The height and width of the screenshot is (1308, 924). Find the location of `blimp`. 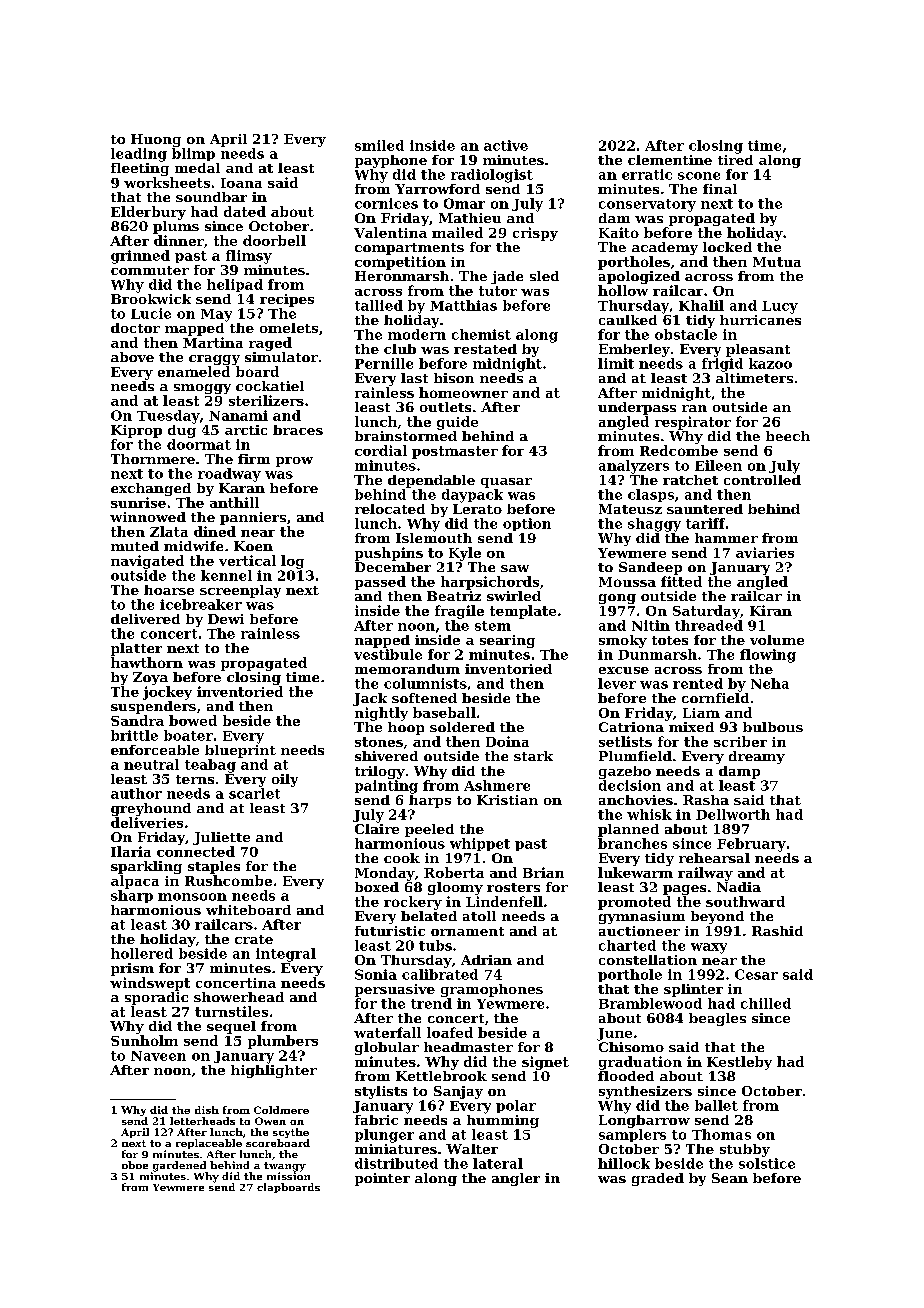

blimp is located at coordinates (193, 154).
